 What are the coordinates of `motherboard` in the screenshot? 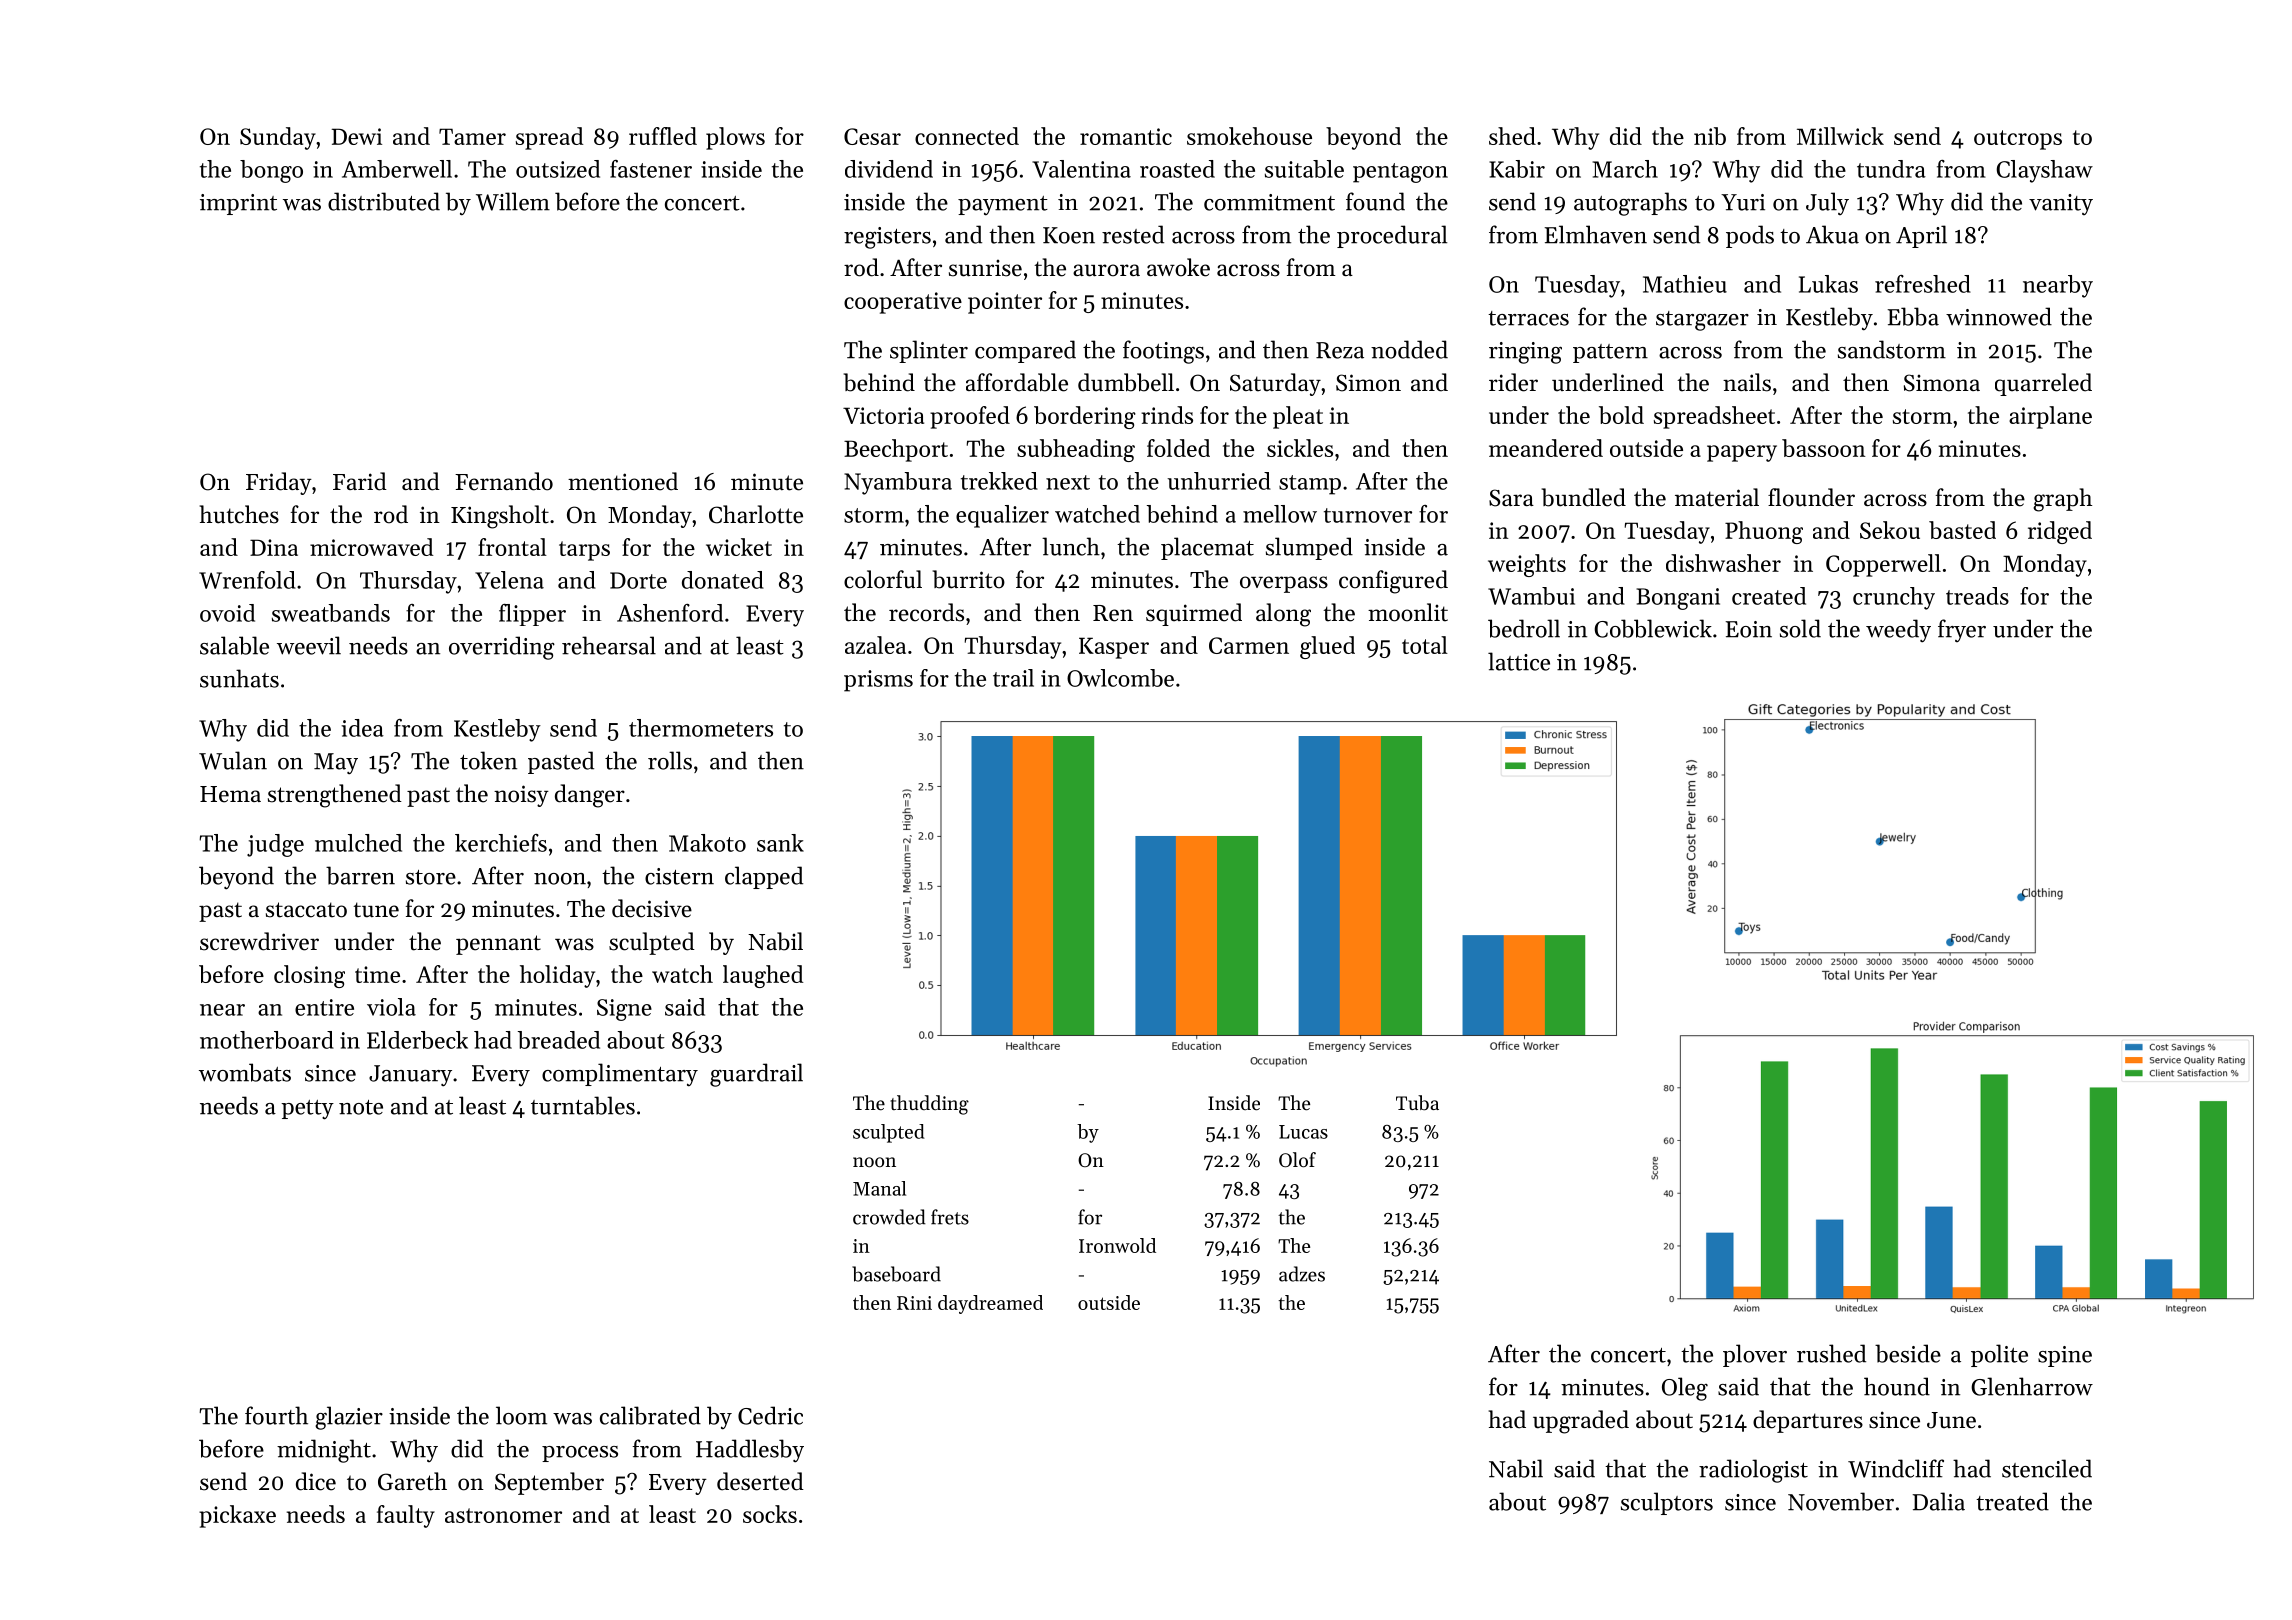 It's located at (267, 1040).
